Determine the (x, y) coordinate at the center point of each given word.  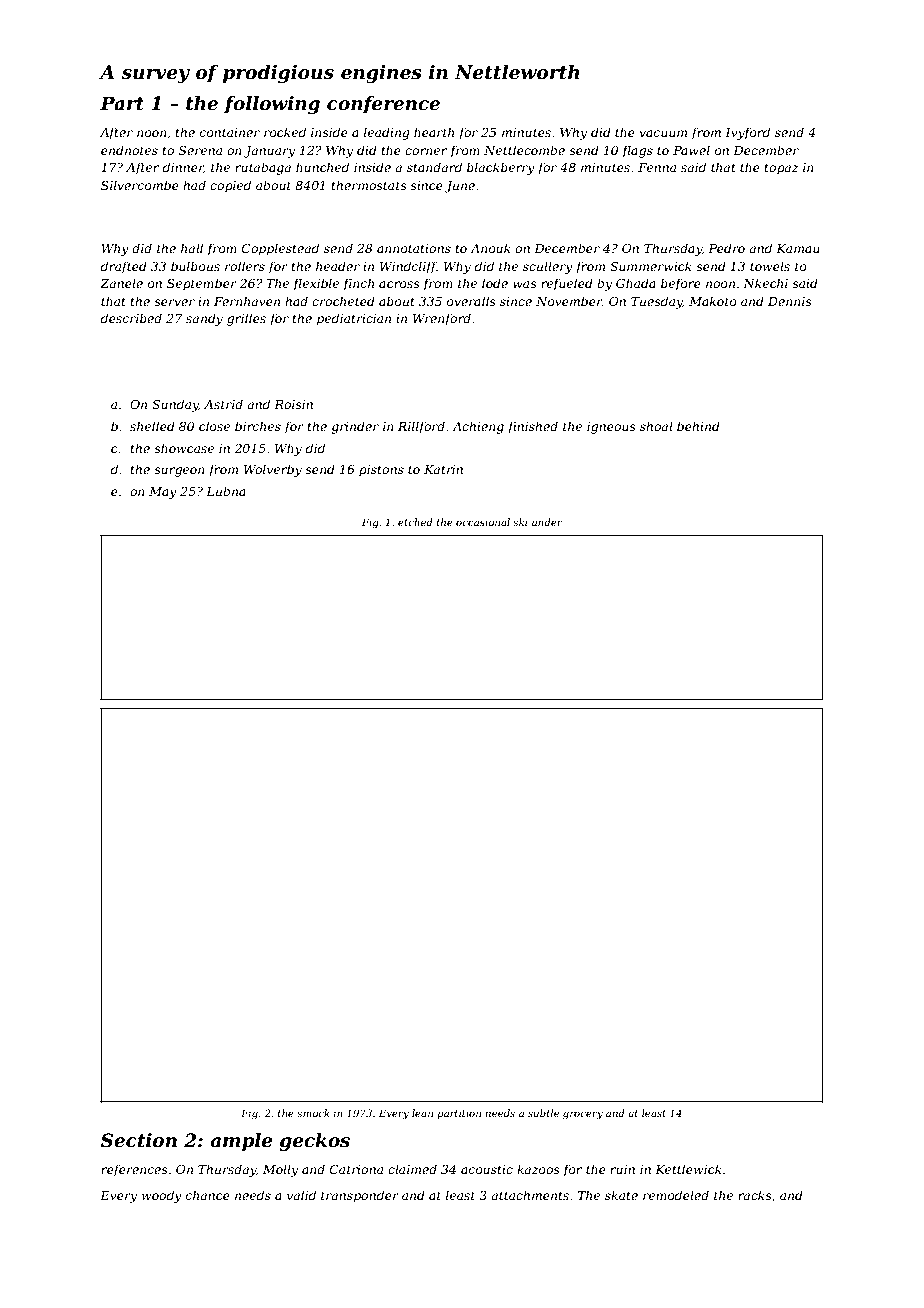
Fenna (657, 167)
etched (415, 522)
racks (755, 1195)
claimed (412, 1169)
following (272, 105)
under (547, 522)
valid (301, 1195)
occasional (483, 522)
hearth (434, 132)
